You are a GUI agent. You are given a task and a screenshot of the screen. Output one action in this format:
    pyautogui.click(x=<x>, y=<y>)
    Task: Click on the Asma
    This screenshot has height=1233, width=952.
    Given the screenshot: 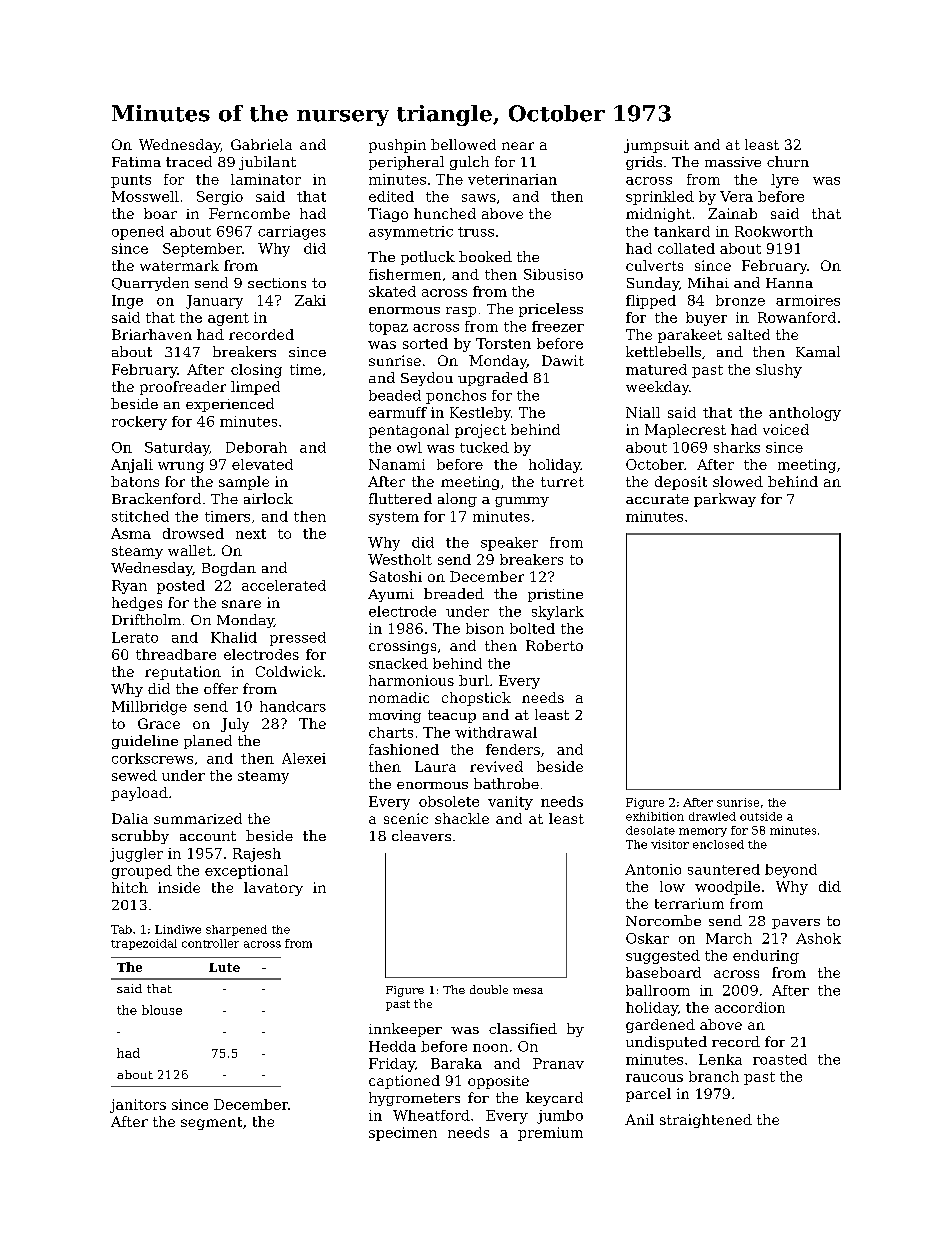 What is the action you would take?
    pyautogui.click(x=131, y=533)
